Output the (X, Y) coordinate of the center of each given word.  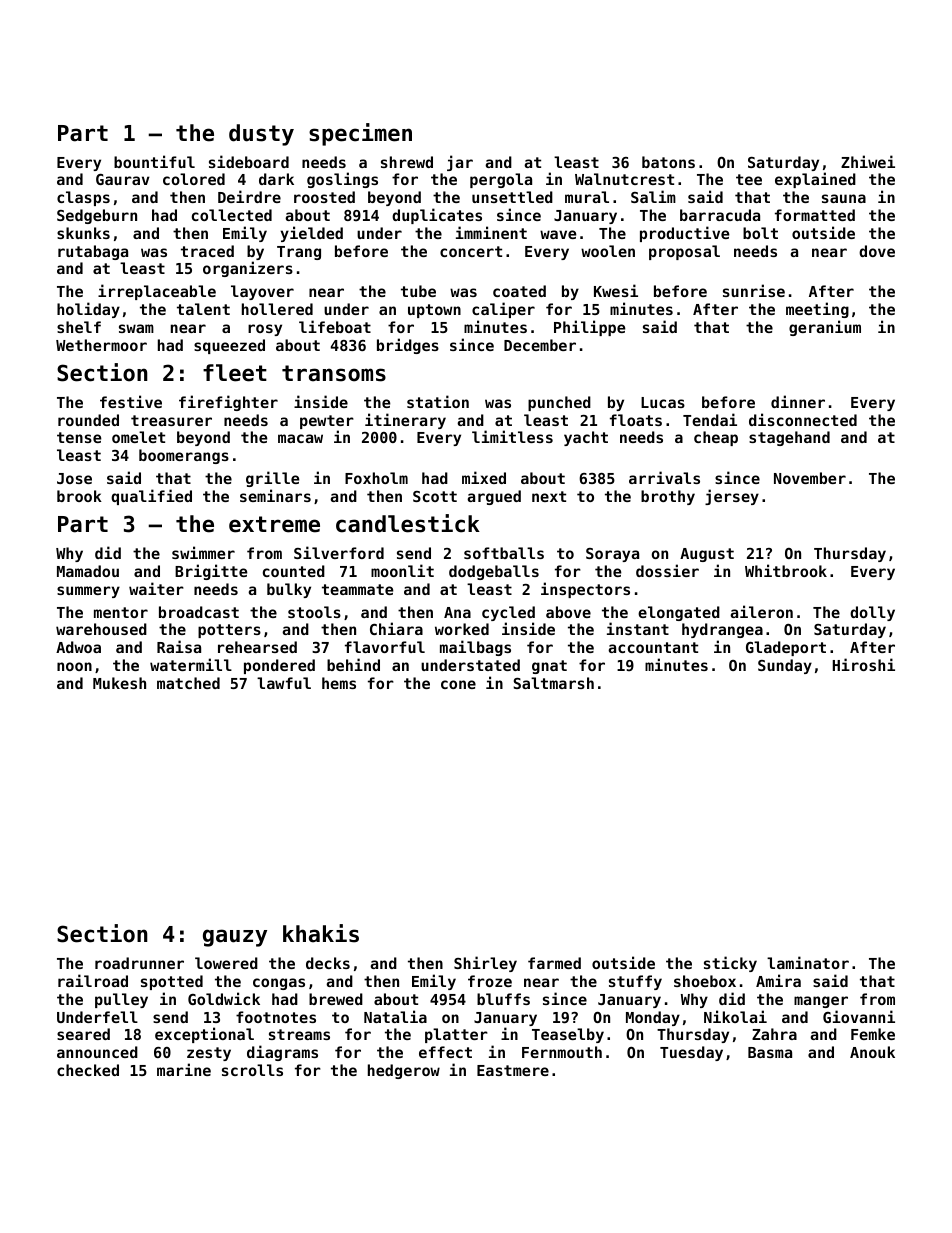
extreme (274, 524)
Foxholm (376, 478)
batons (668, 162)
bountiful (154, 161)
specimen (360, 134)
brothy (668, 497)
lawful (284, 683)
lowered (226, 963)
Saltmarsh (553, 683)
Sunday (785, 666)
